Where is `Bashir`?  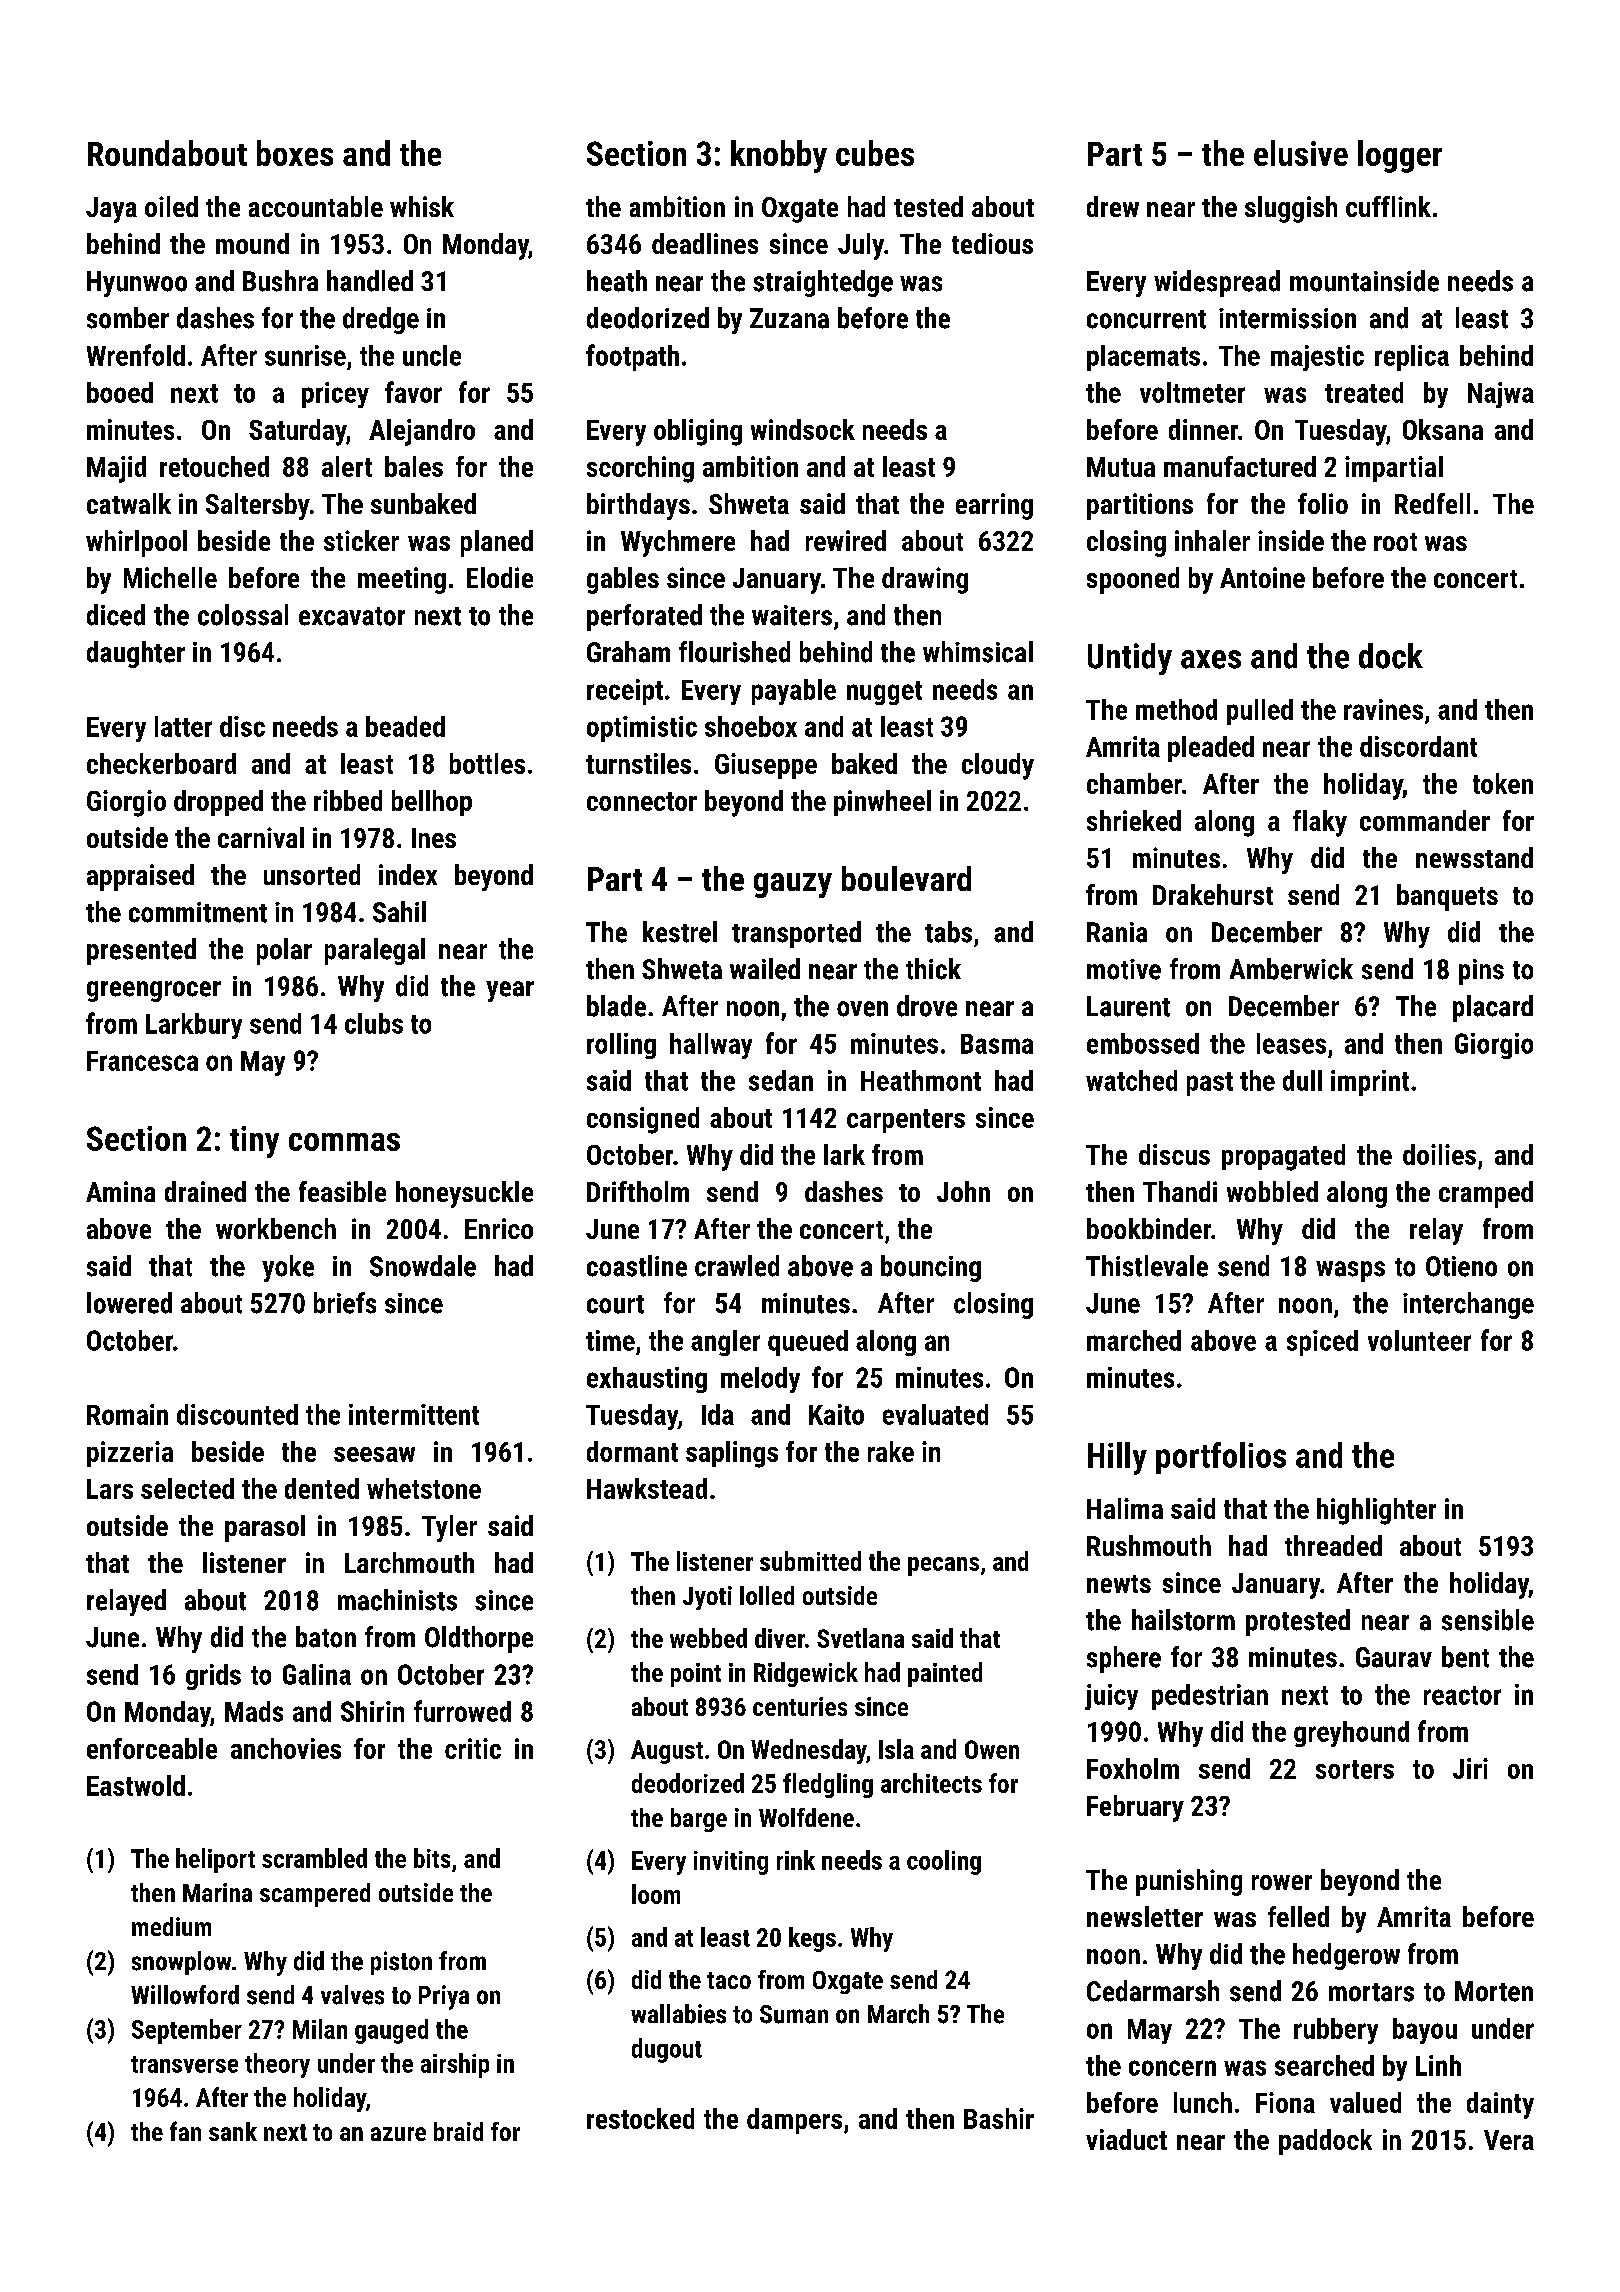
Bashir is located at coordinates (999, 2118).
